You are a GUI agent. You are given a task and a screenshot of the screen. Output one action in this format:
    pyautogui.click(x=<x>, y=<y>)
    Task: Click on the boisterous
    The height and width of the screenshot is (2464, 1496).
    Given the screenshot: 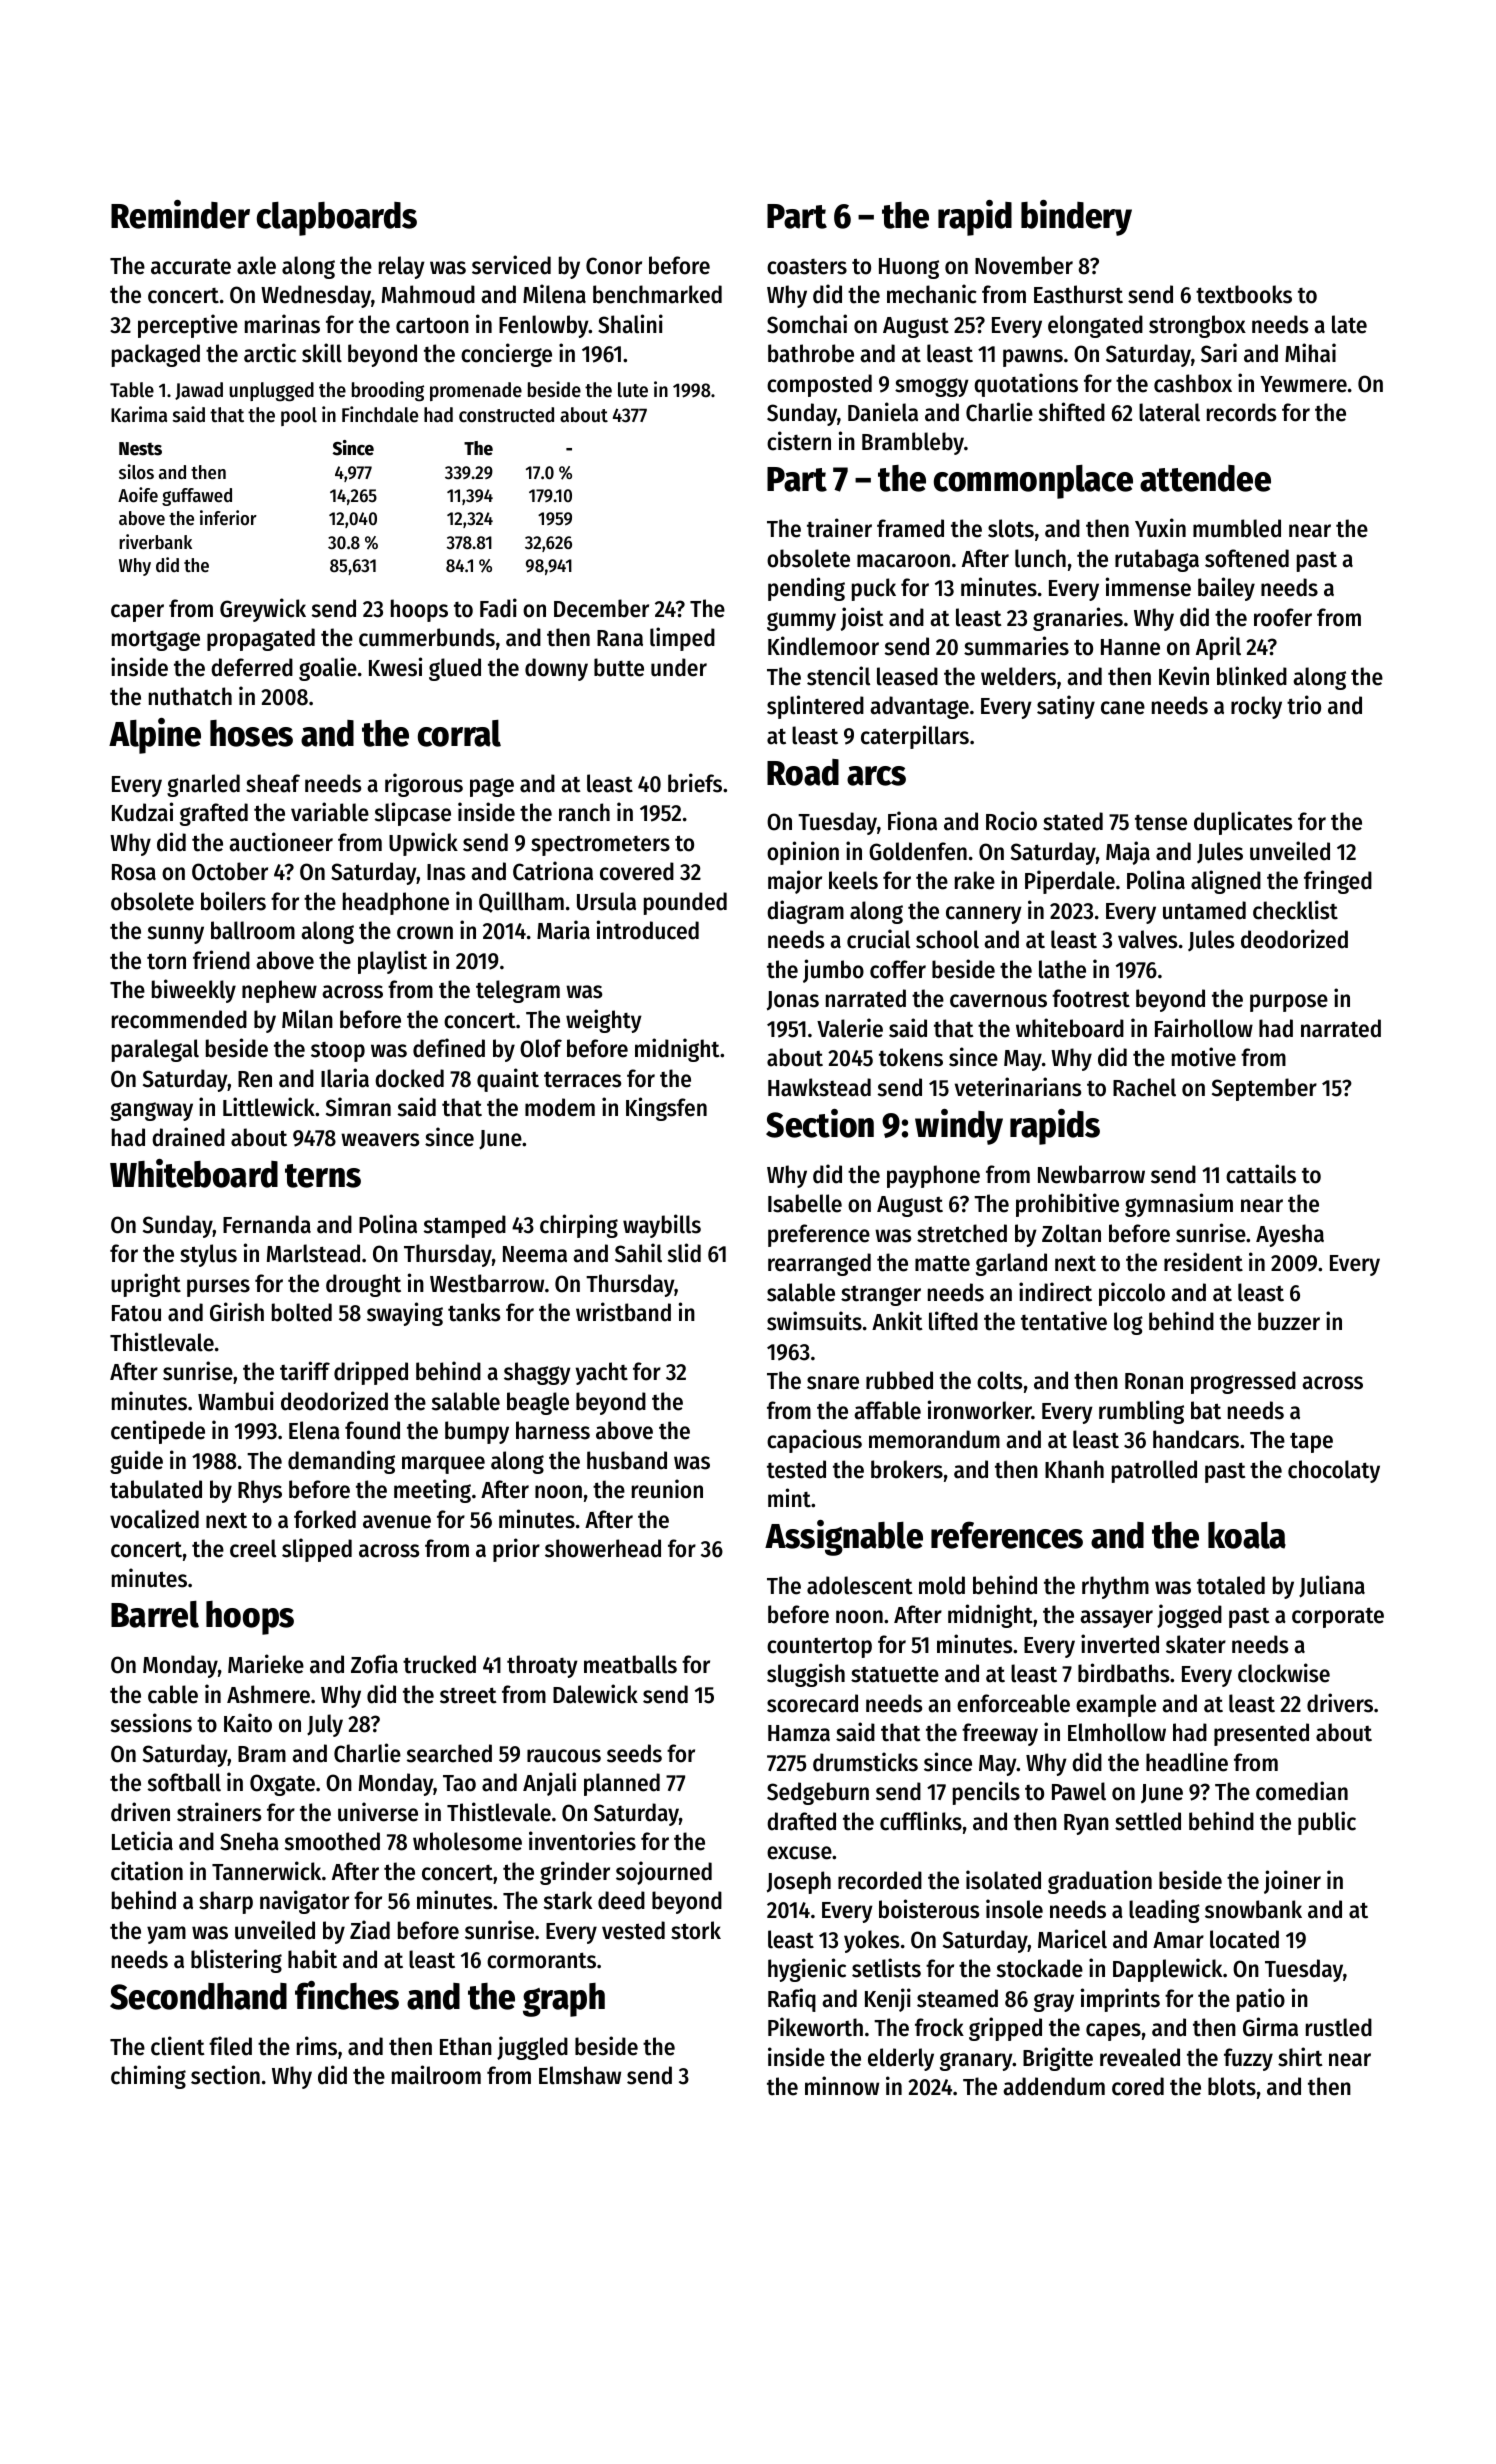 What is the action you would take?
    pyautogui.click(x=929, y=1909)
